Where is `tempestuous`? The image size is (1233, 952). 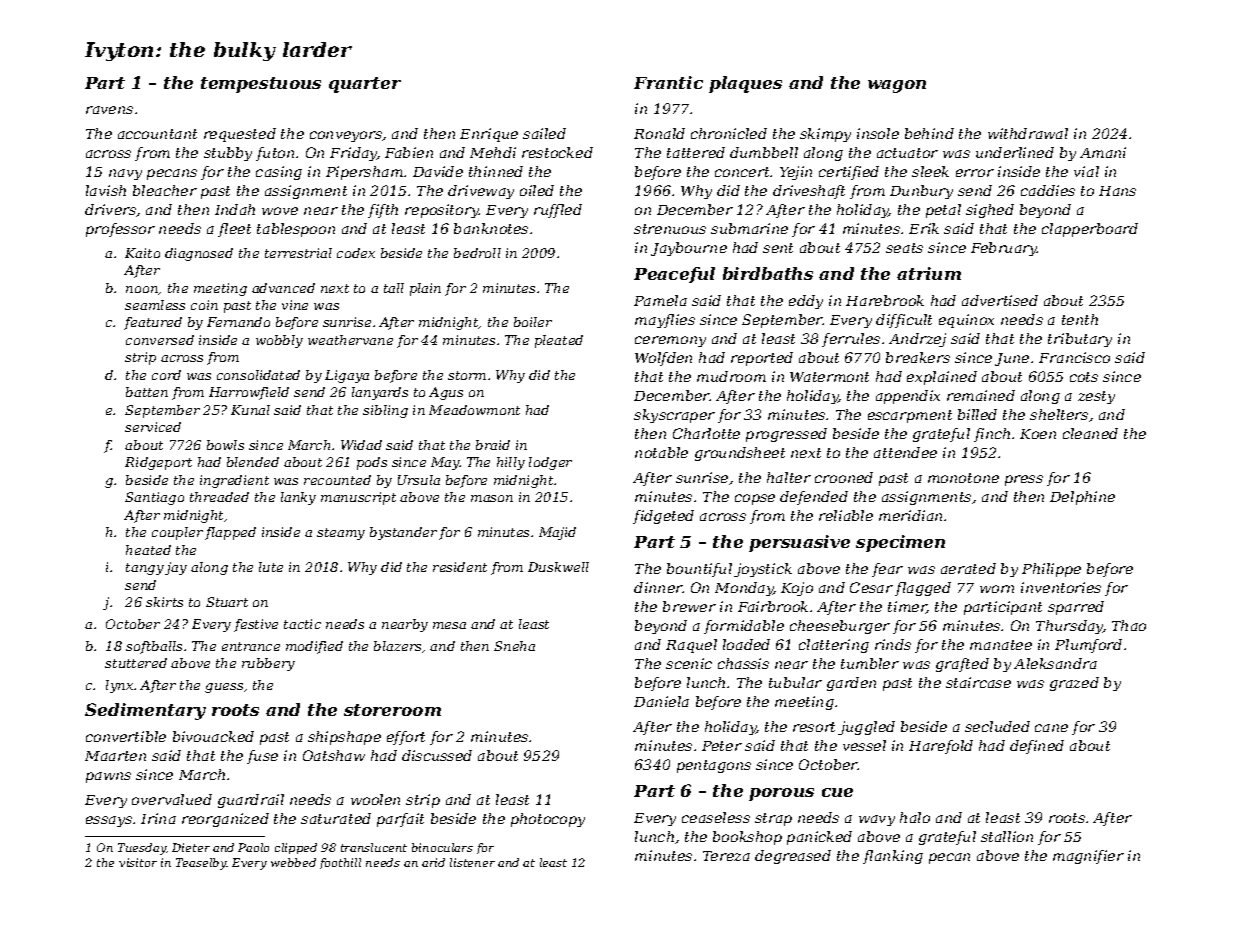
tempestuous is located at coordinates (261, 85).
